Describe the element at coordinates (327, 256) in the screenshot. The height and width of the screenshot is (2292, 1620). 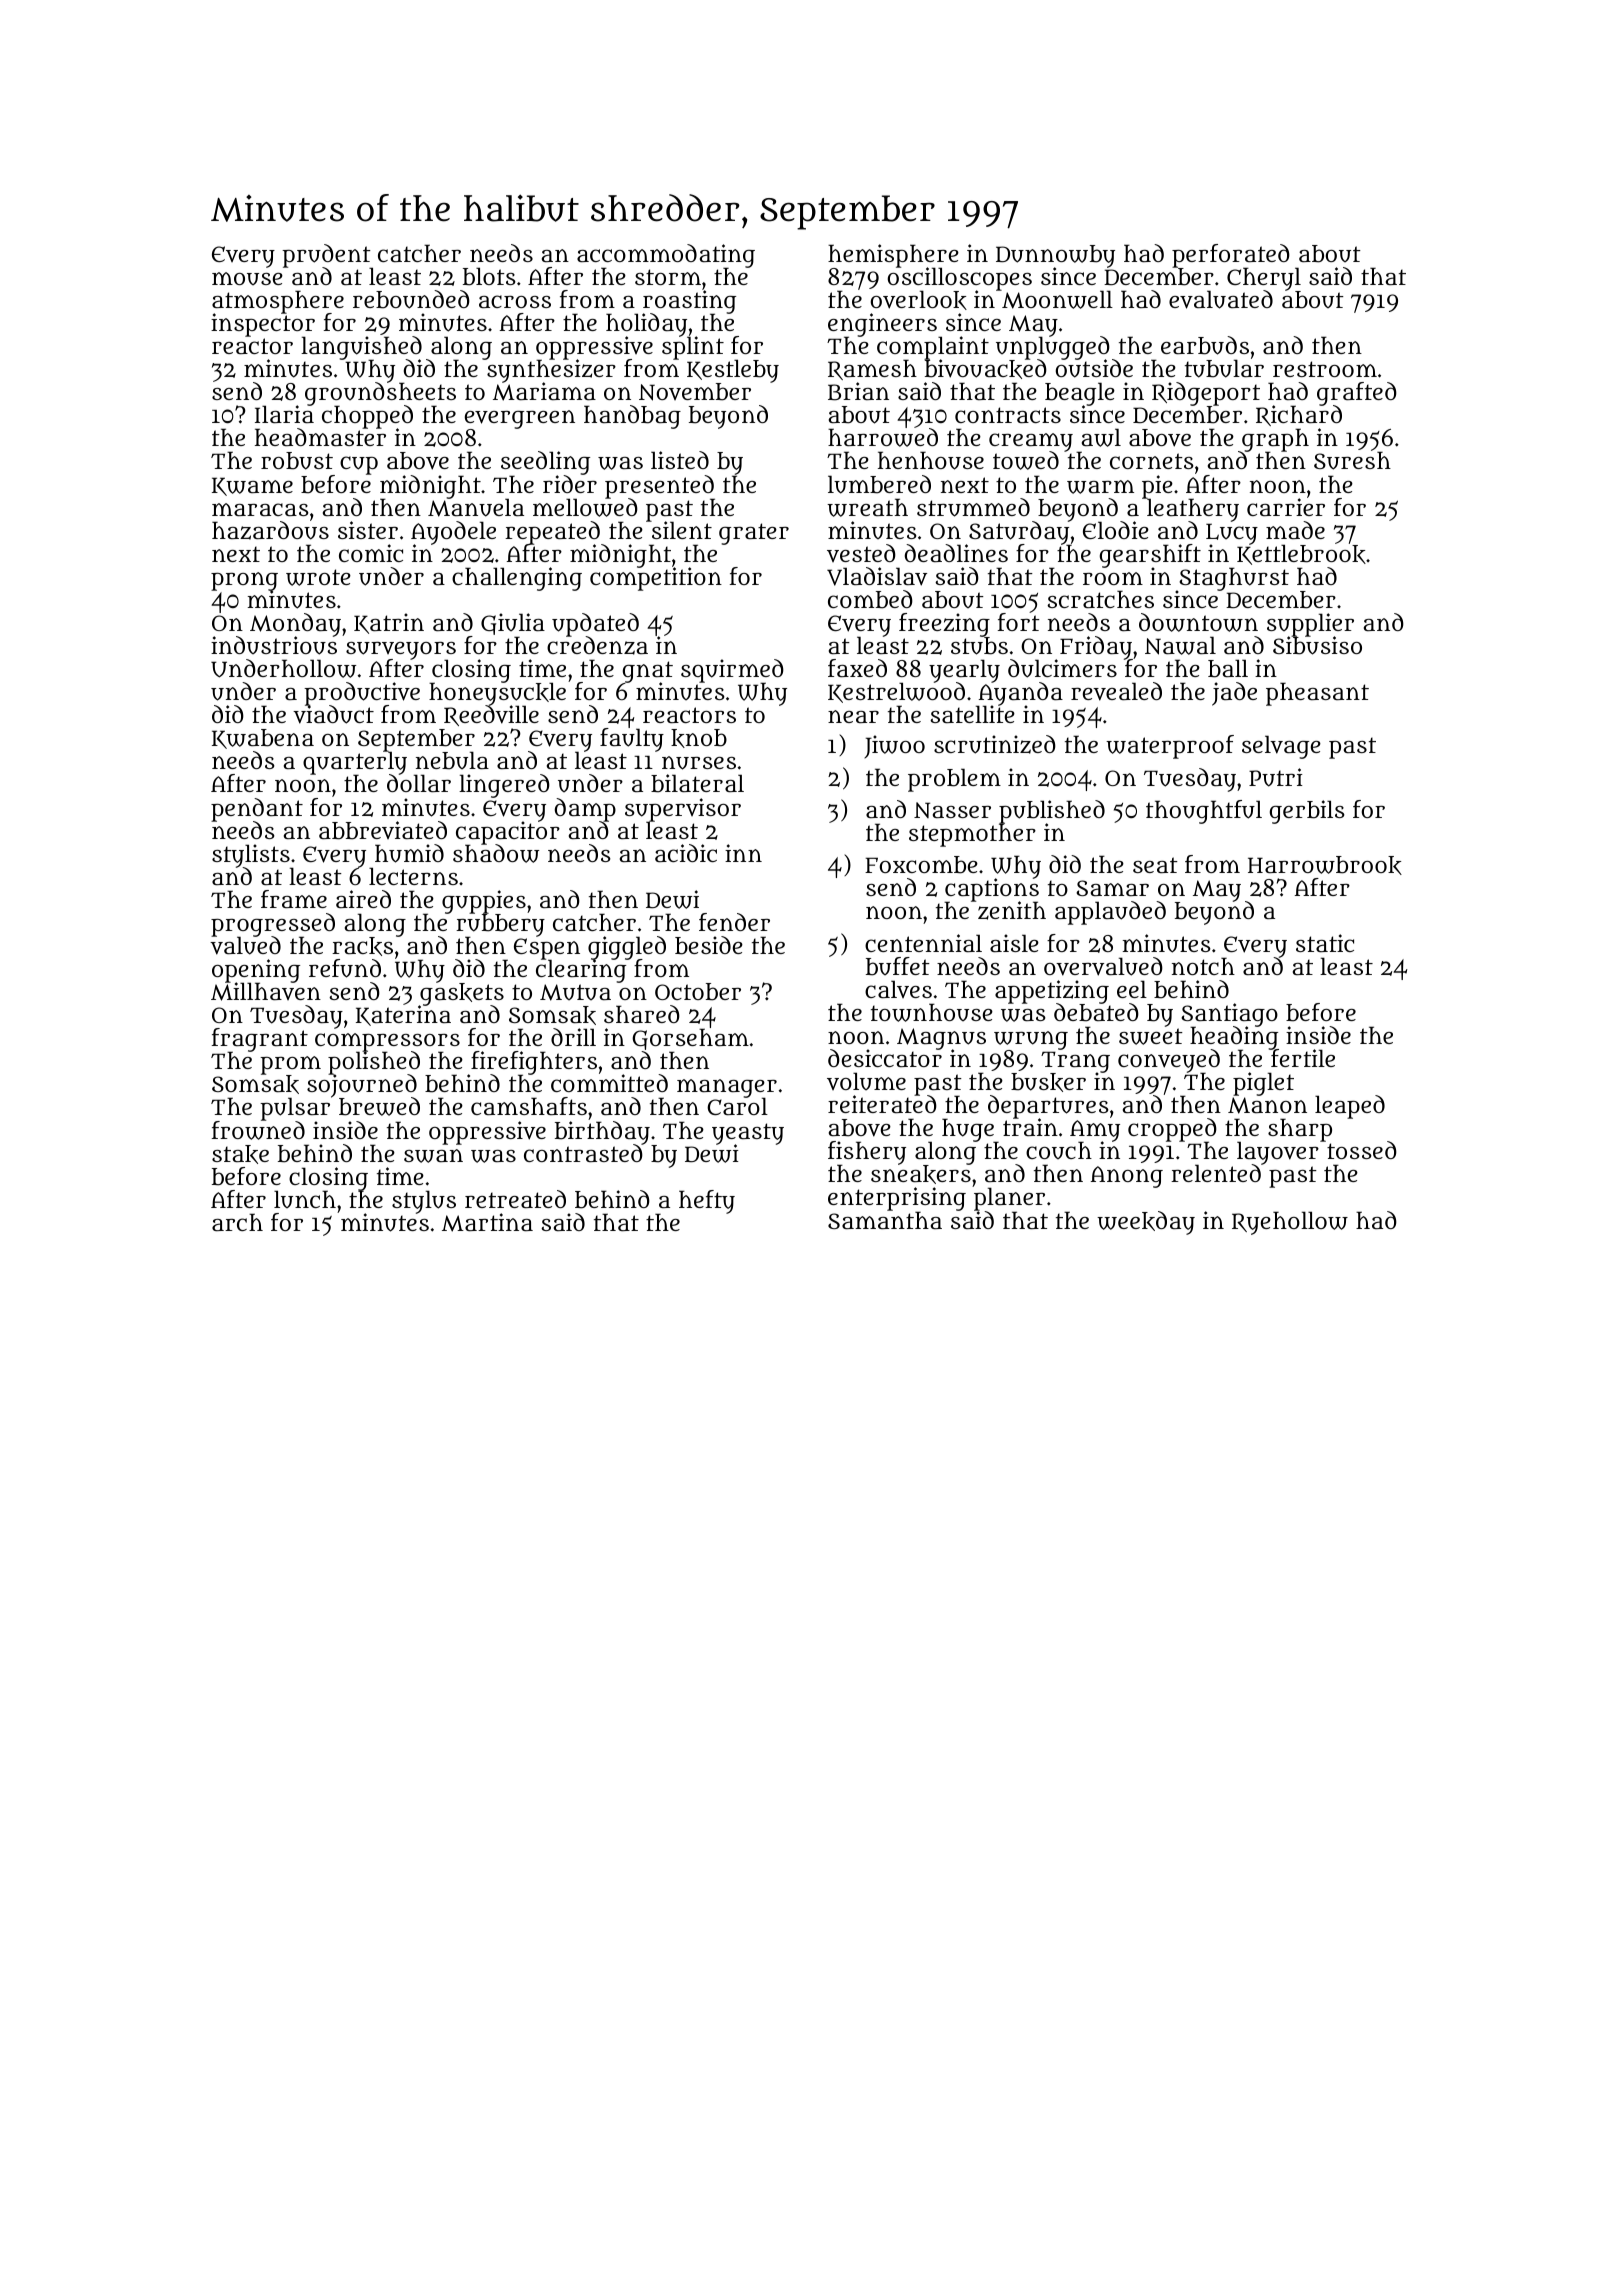
I see `prudent` at that location.
